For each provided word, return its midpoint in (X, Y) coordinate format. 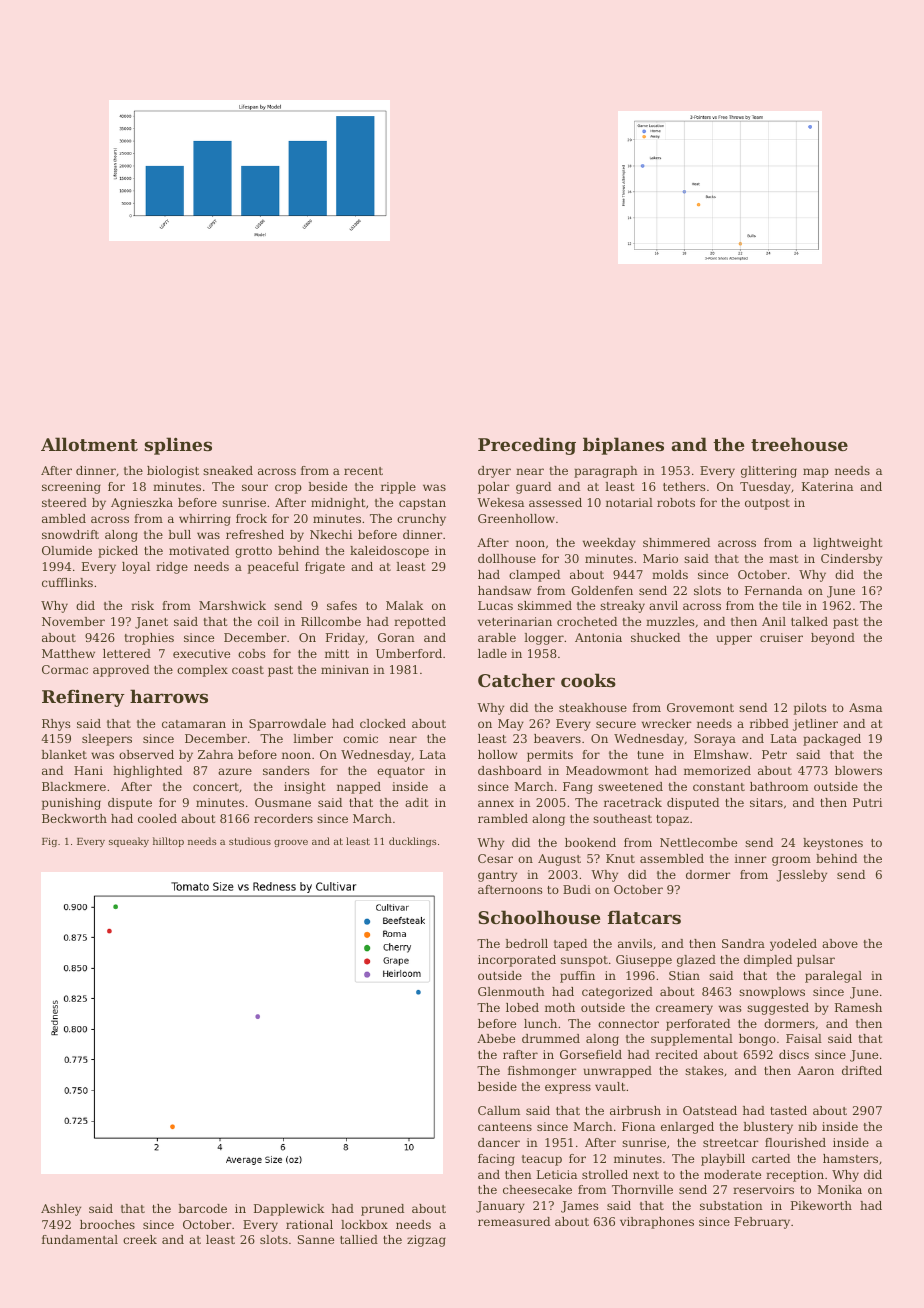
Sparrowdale (287, 725)
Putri (867, 802)
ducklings (413, 842)
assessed (555, 502)
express (568, 1089)
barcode (202, 1208)
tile (791, 605)
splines (178, 446)
